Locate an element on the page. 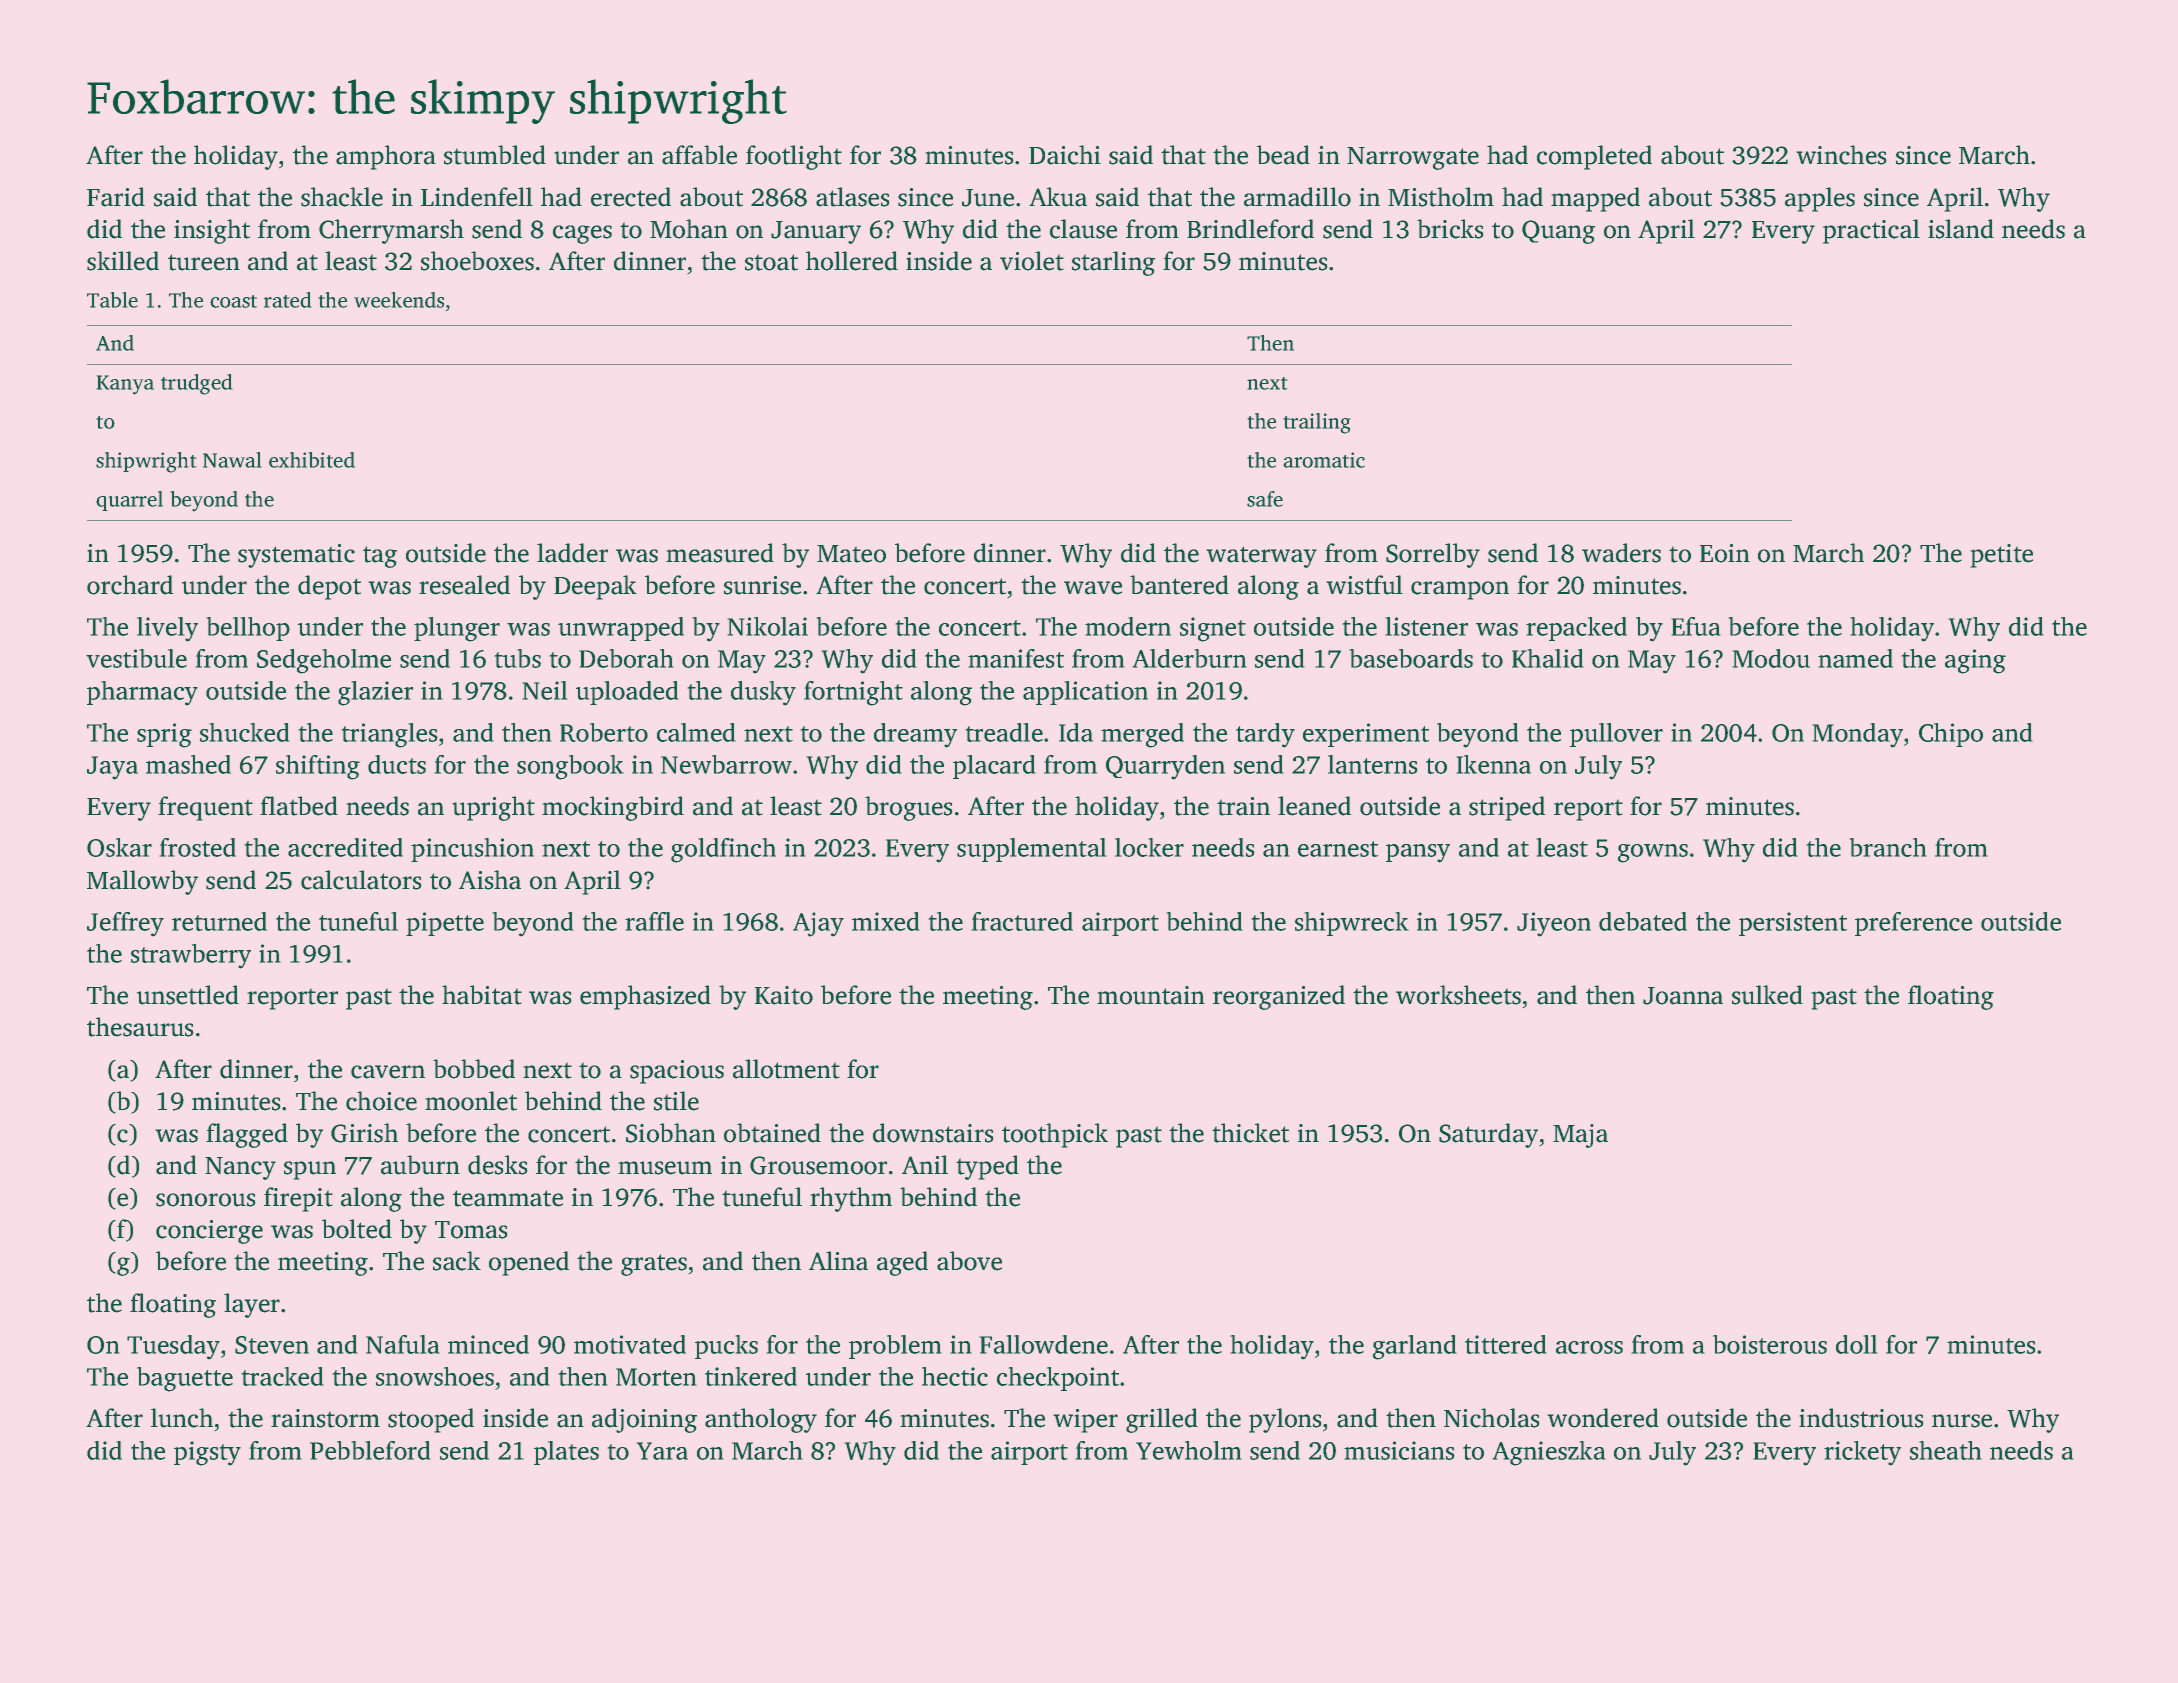 Image resolution: width=2178 pixels, height=1683 pixels. wiper is located at coordinates (1086, 1421).
